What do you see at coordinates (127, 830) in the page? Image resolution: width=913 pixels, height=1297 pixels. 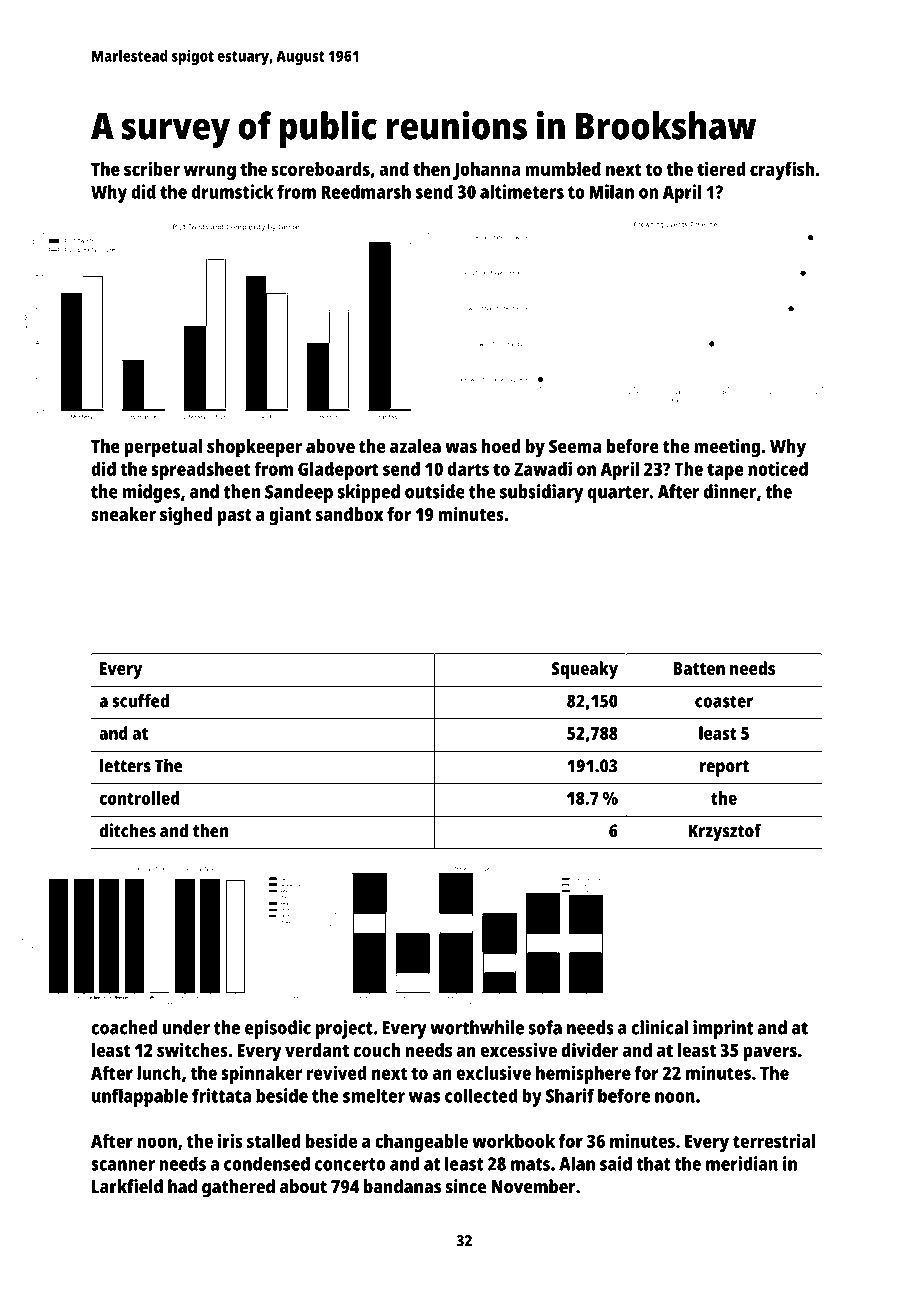 I see `ditches` at bounding box center [127, 830].
